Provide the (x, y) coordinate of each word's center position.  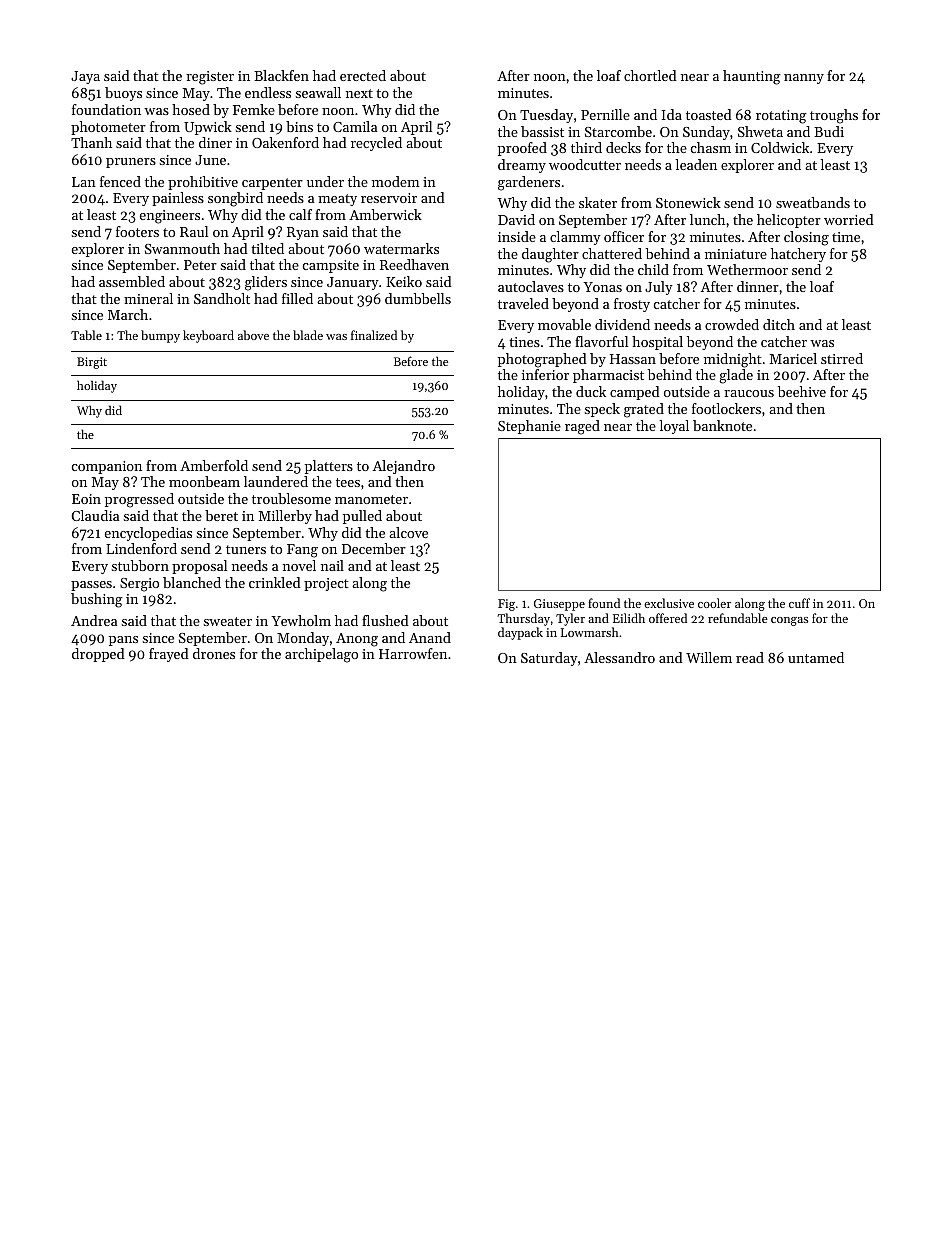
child (653, 269)
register (210, 78)
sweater (228, 621)
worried (849, 219)
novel (299, 565)
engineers (170, 217)
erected (363, 75)
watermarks (401, 248)
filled (297, 298)
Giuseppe (559, 605)
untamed (816, 657)
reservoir (389, 198)
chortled (650, 75)
